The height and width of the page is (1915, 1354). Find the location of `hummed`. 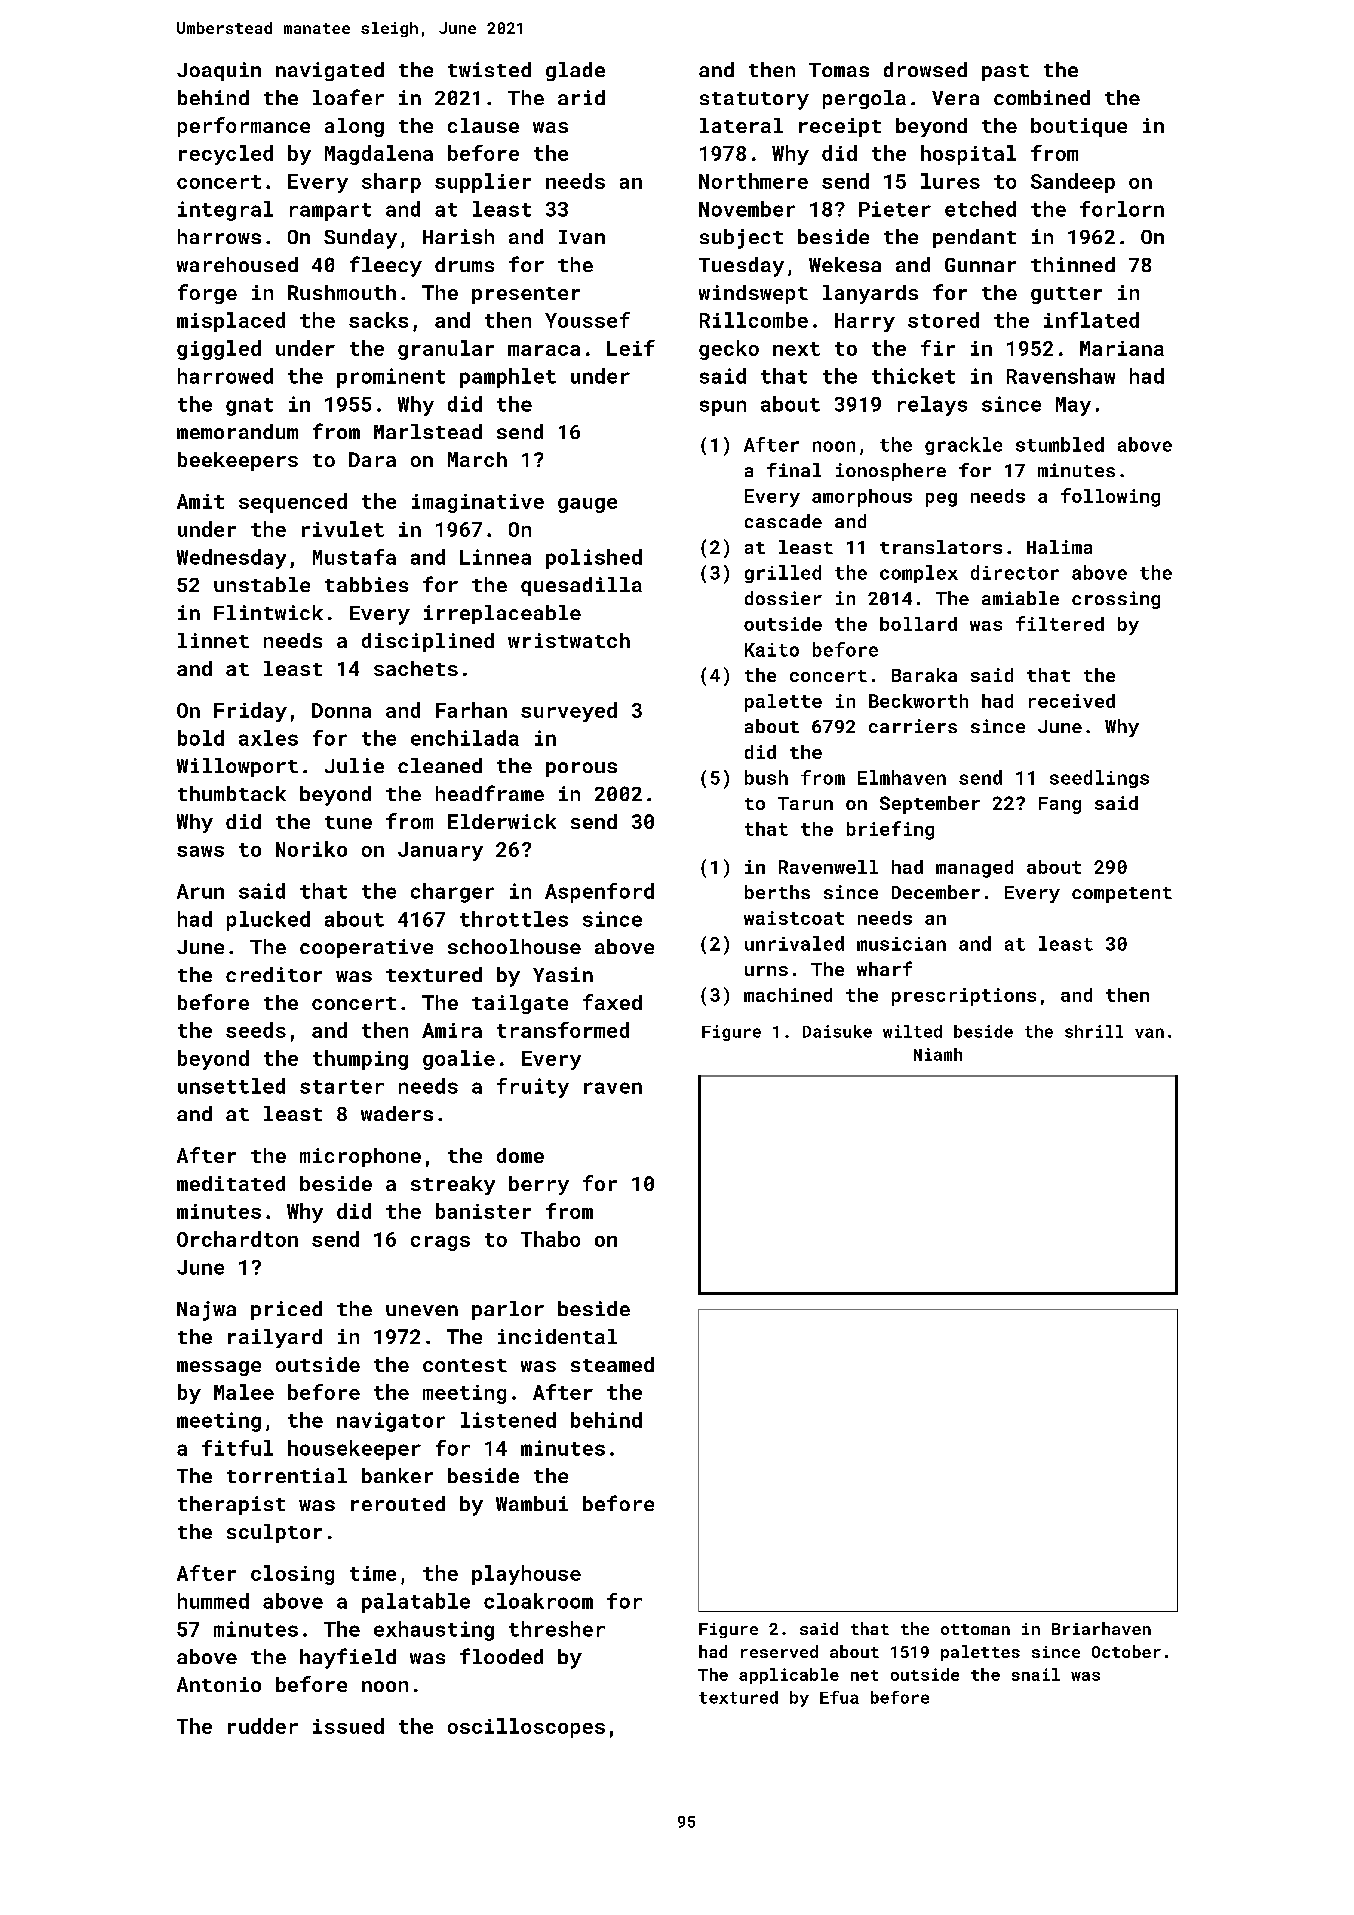

hummed is located at coordinates (213, 1601).
